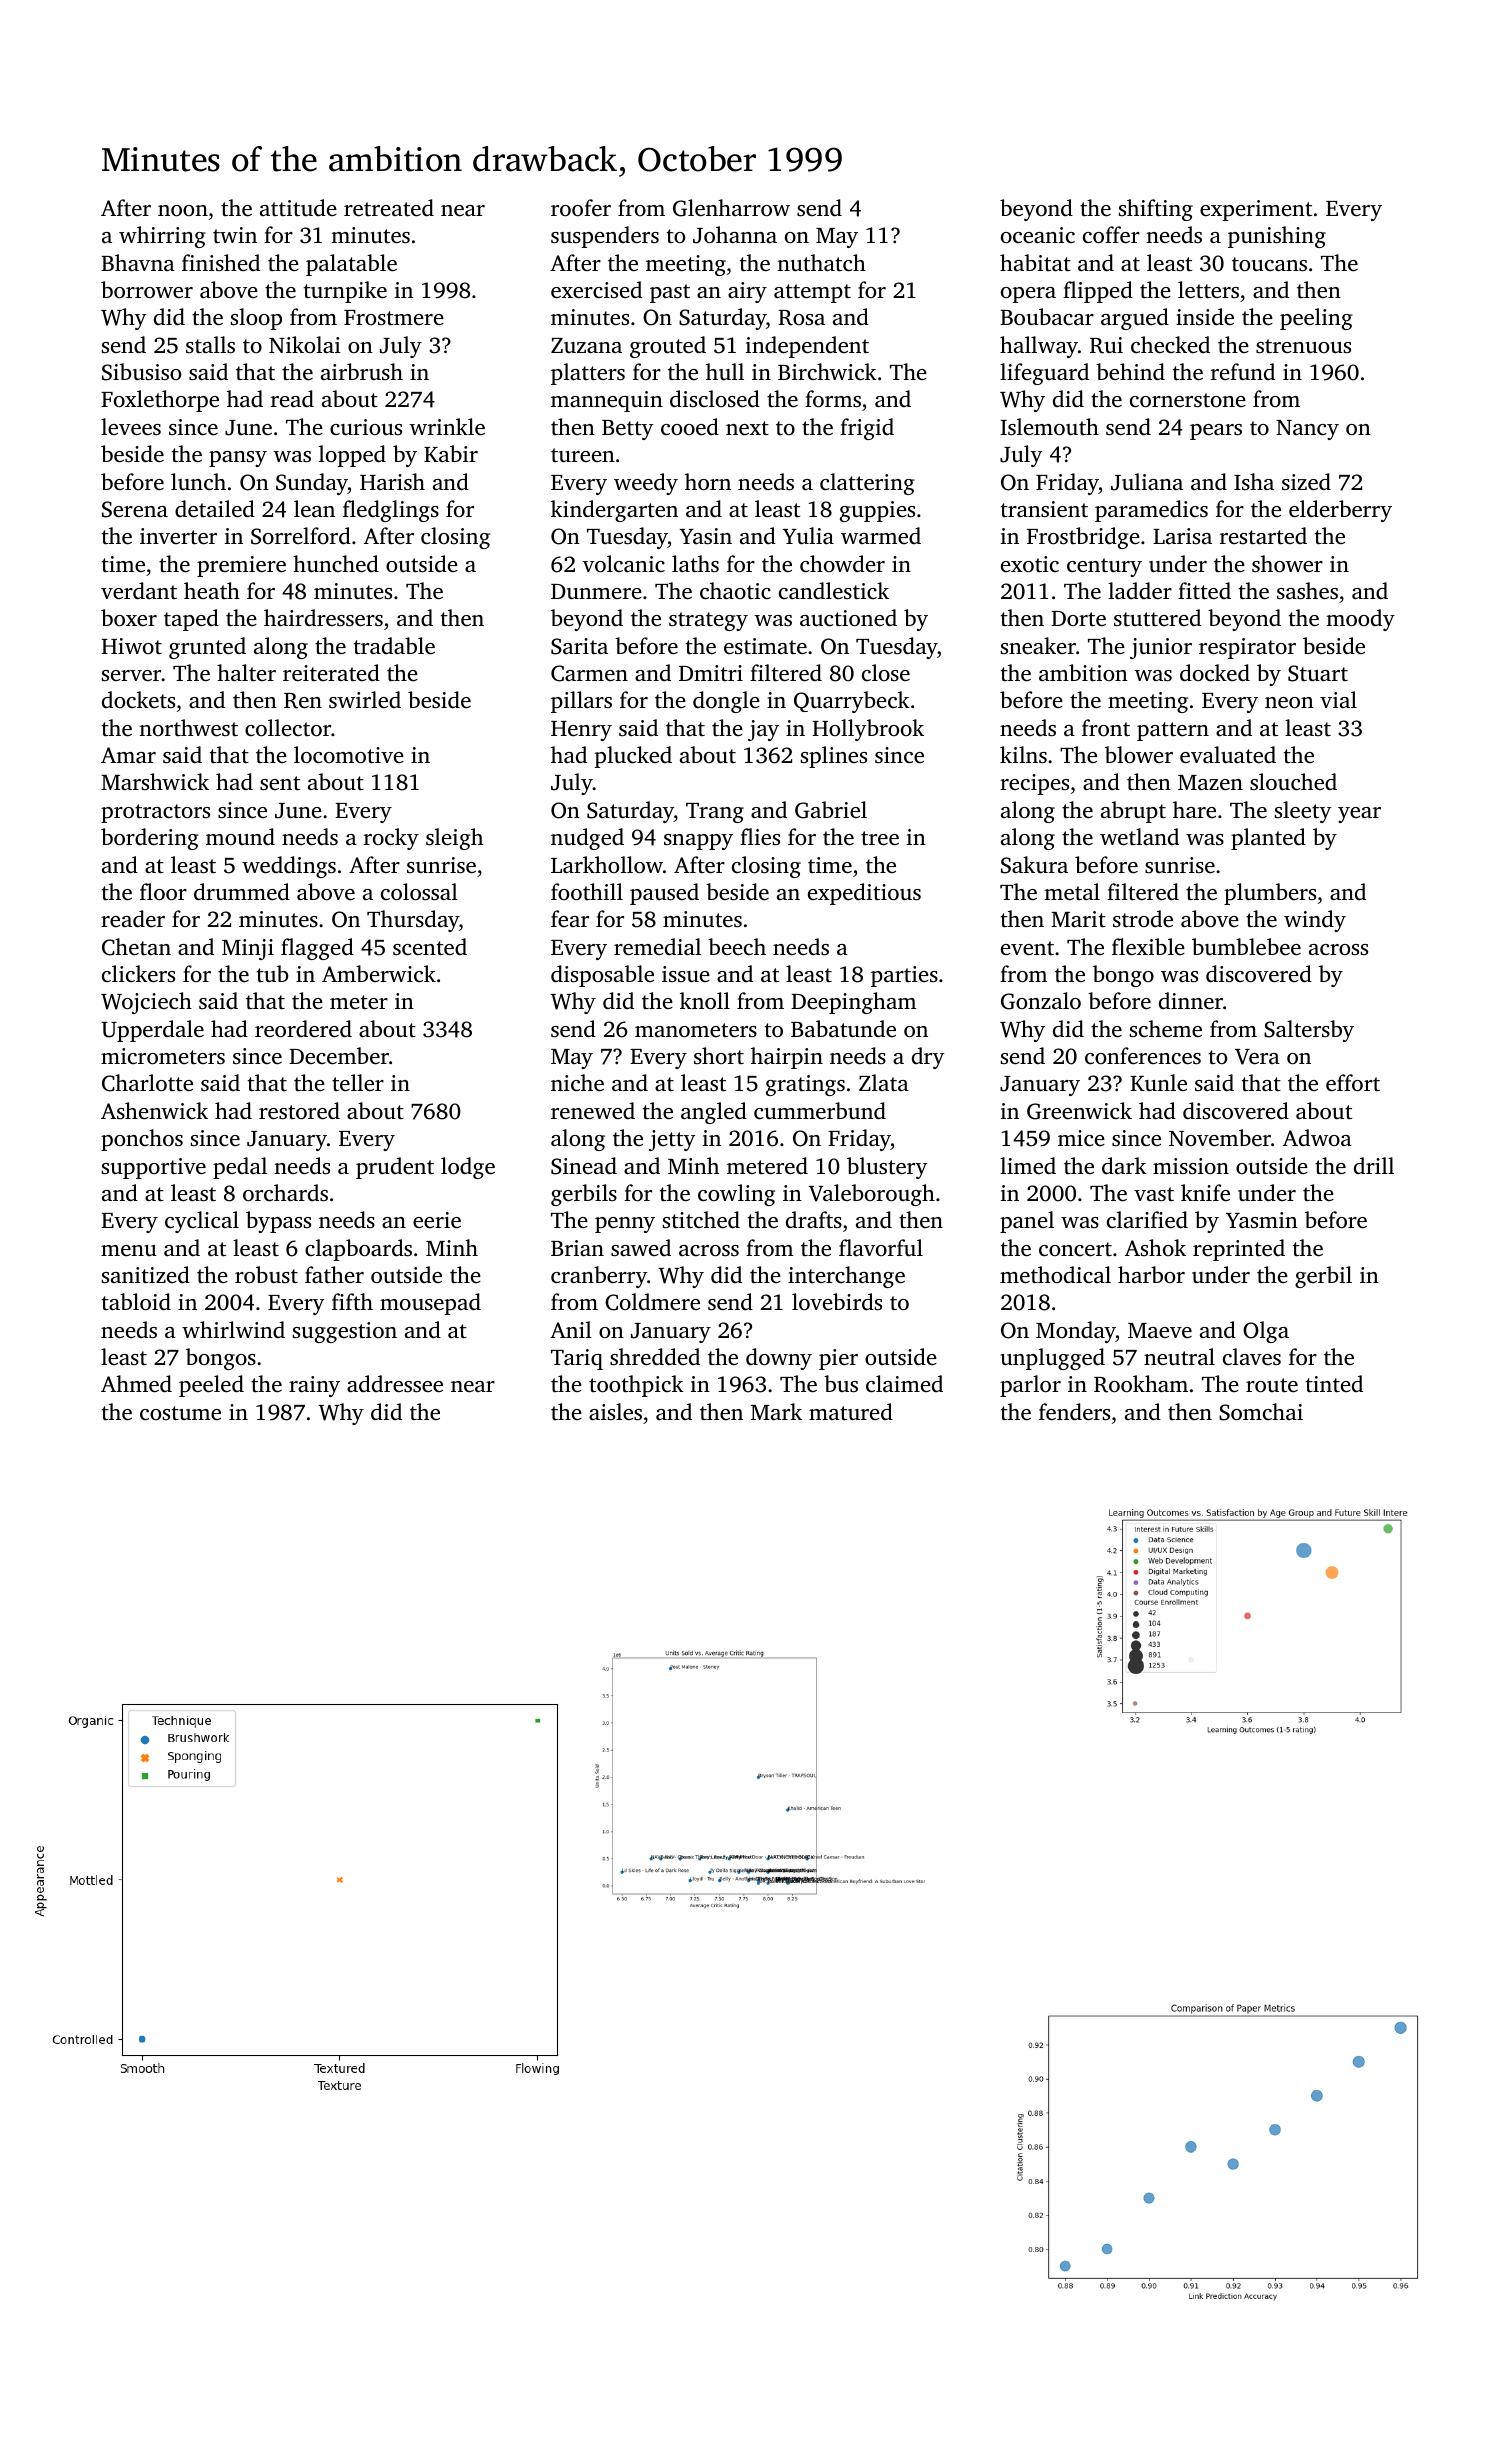 The height and width of the screenshot is (2464, 1496). Describe the element at coordinates (285, 1193) in the screenshot. I see `orchards` at that location.
